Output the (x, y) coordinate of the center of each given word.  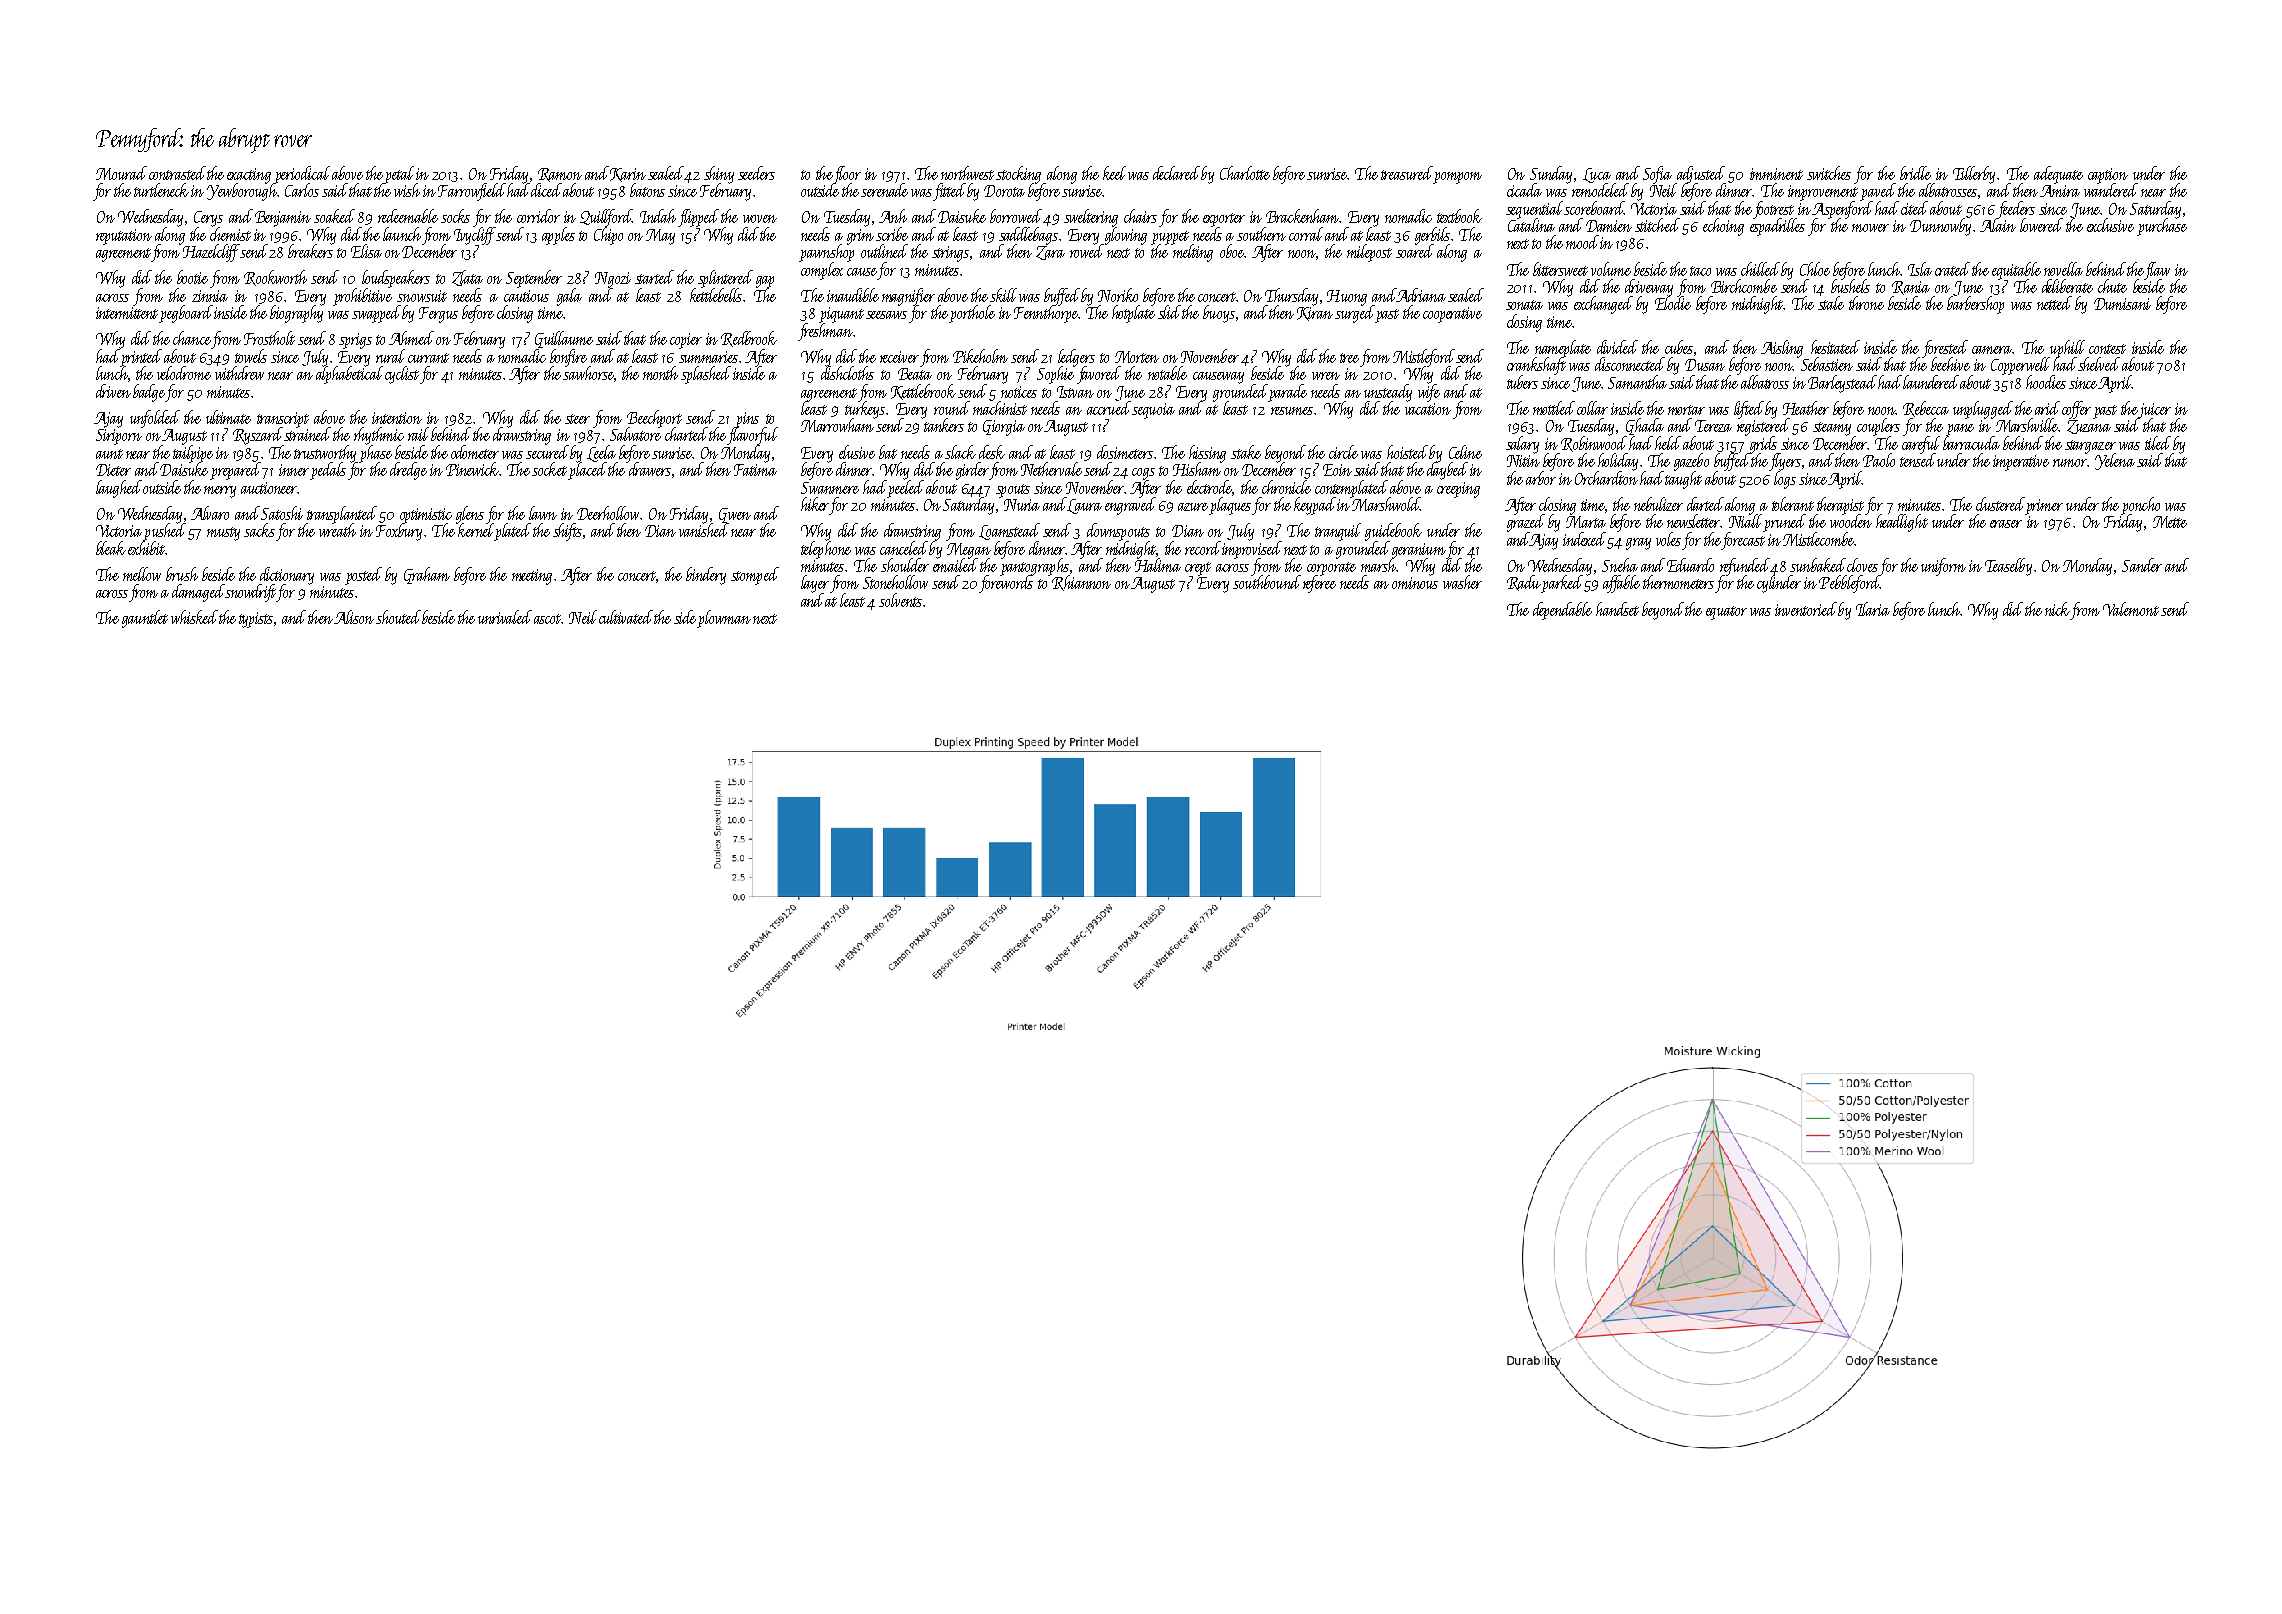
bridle (1915, 173)
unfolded (155, 419)
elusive (857, 452)
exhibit (146, 548)
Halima (1158, 565)
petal (399, 175)
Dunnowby (1940, 227)
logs (1785, 480)
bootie (192, 277)
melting (1193, 253)
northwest (967, 173)
